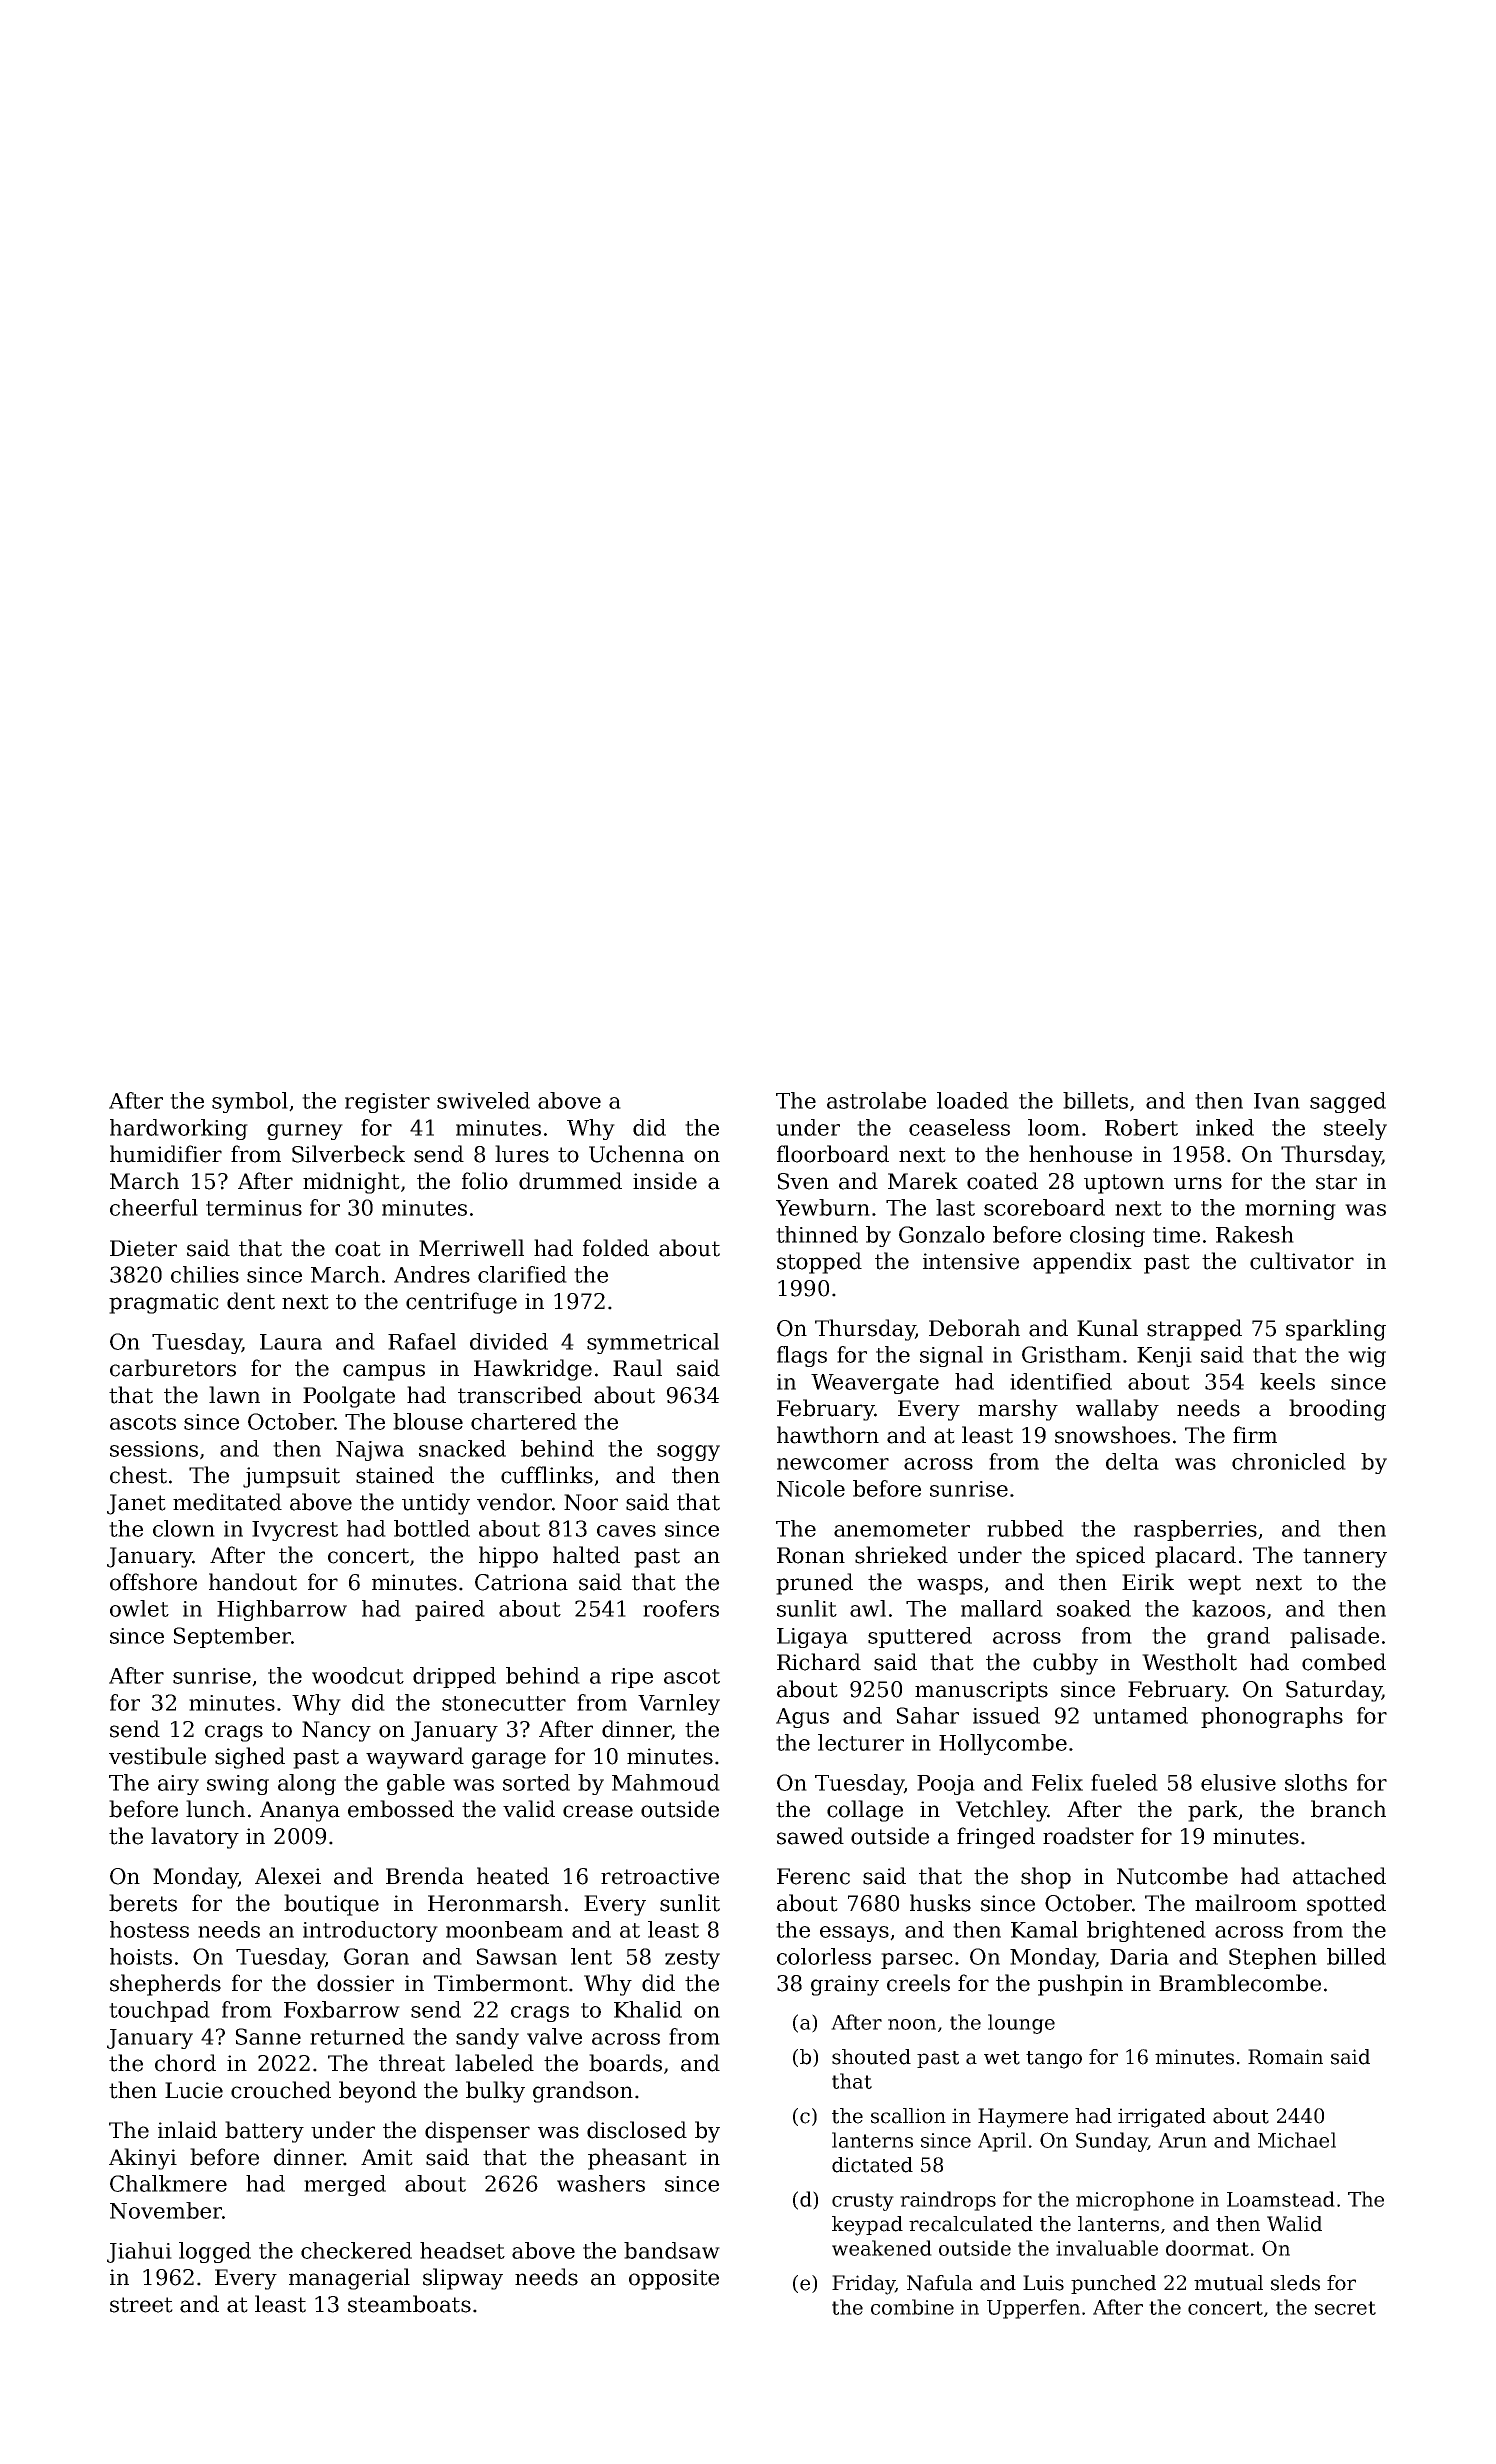 The width and height of the screenshot is (1496, 2464). Describe the element at coordinates (946, 1785) in the screenshot. I see `Pooja` at that location.
